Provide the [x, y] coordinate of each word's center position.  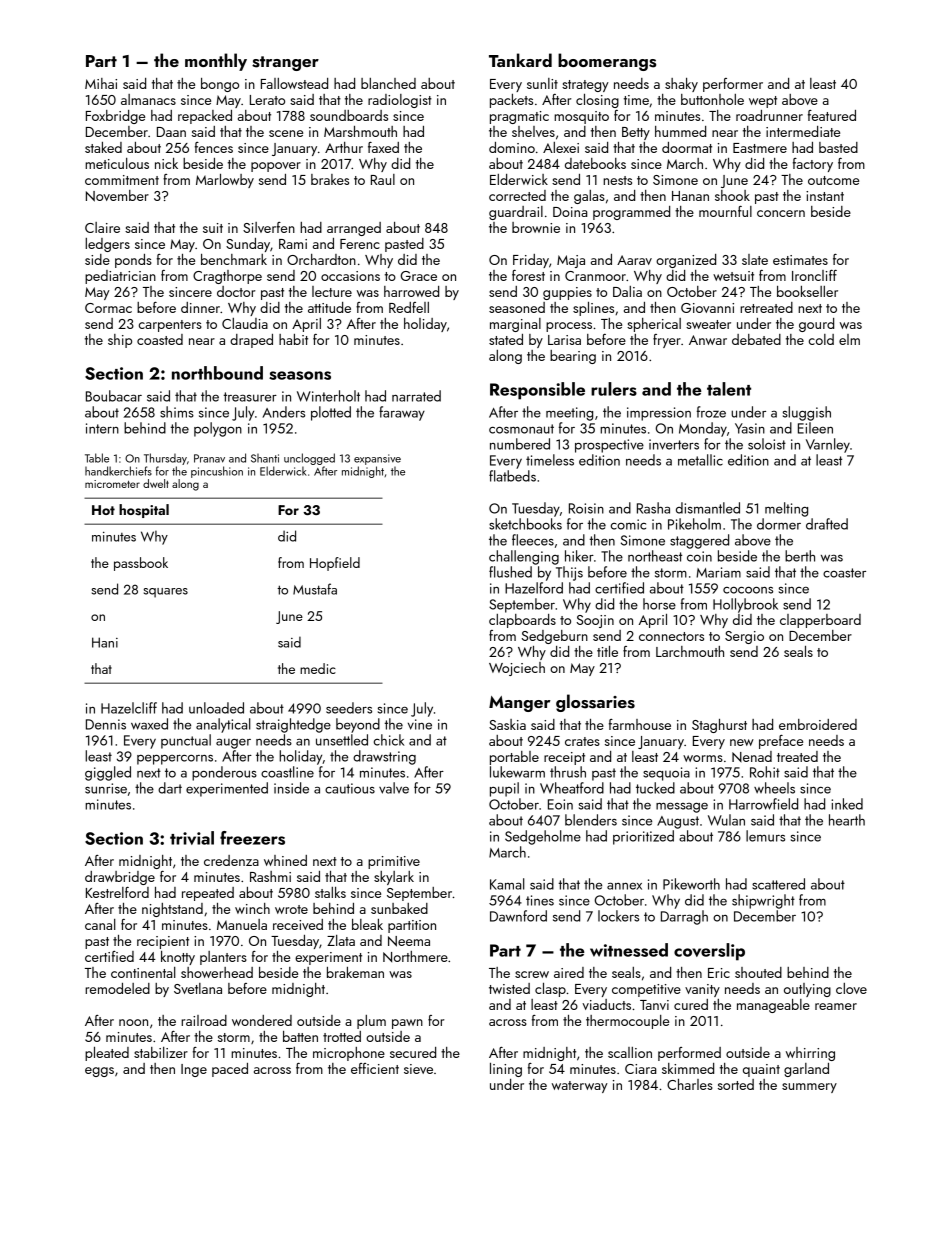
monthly [216, 62]
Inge [194, 1070]
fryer [667, 341]
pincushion [217, 472]
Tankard [520, 60]
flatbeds [512, 476]
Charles [690, 1084]
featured [832, 115]
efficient [375, 1068]
